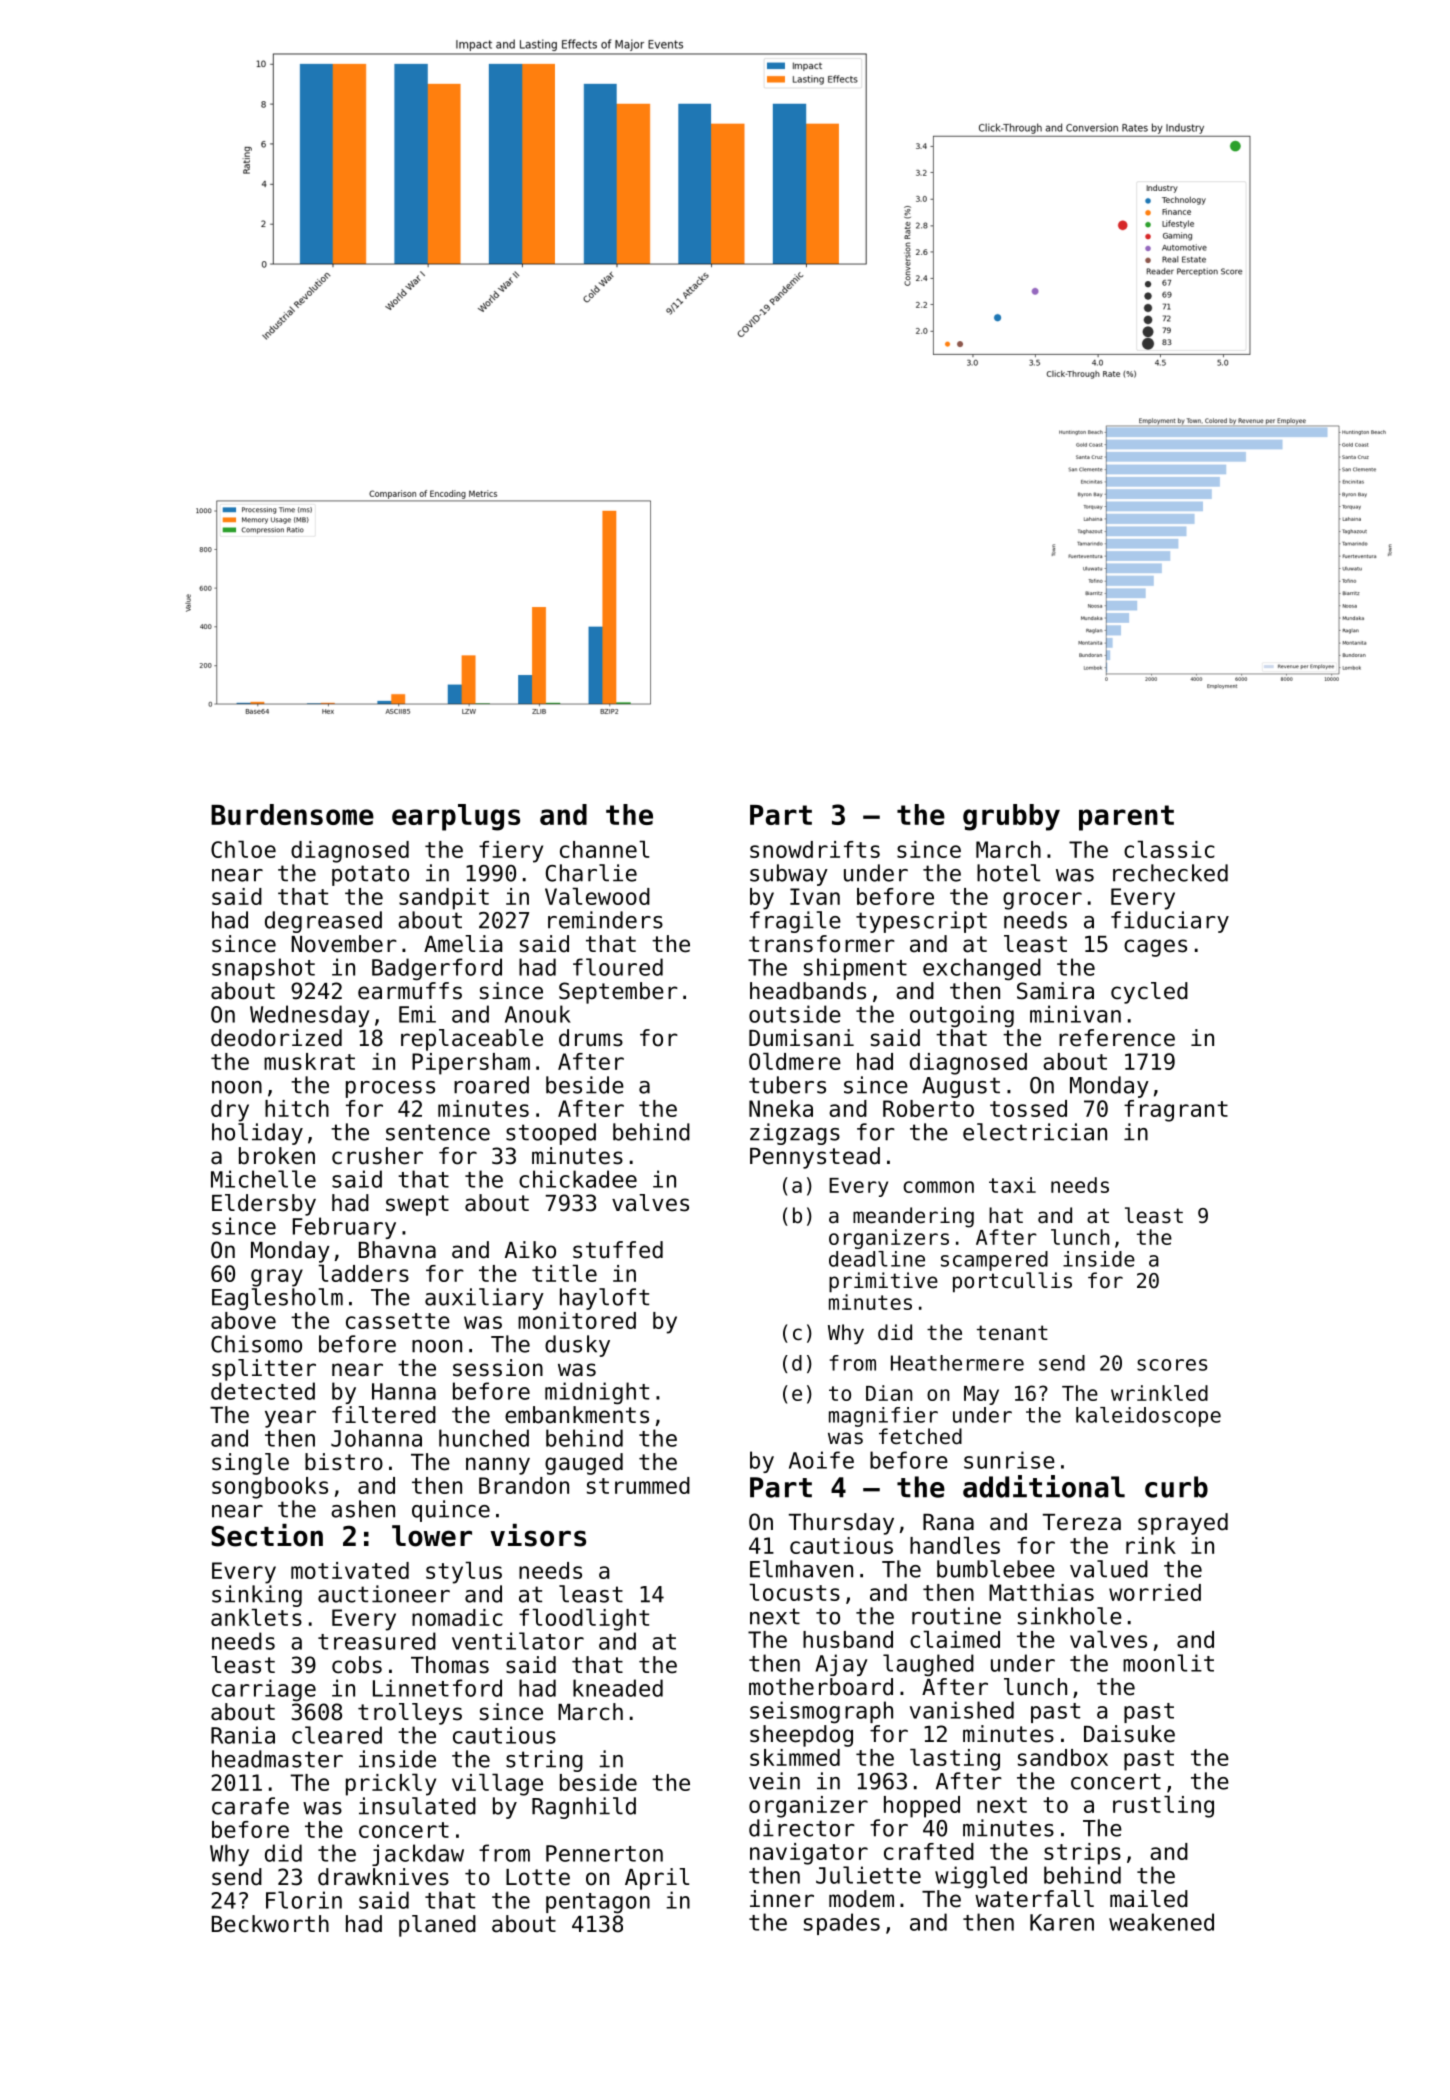 The width and height of the document is (1450, 2100). I want to click on ladders, so click(363, 1273).
